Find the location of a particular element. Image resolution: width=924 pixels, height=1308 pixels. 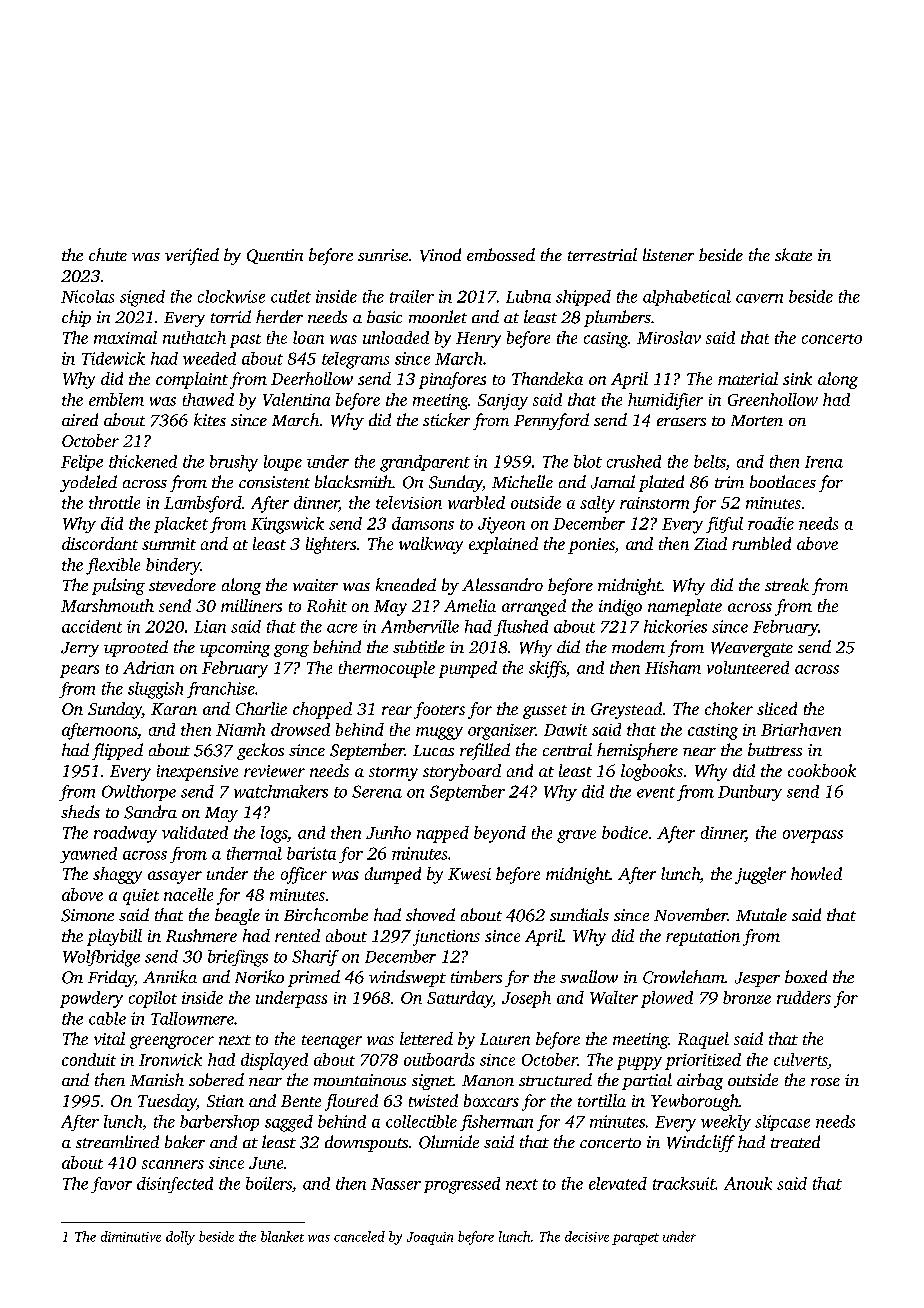

decisive is located at coordinates (587, 1236).
